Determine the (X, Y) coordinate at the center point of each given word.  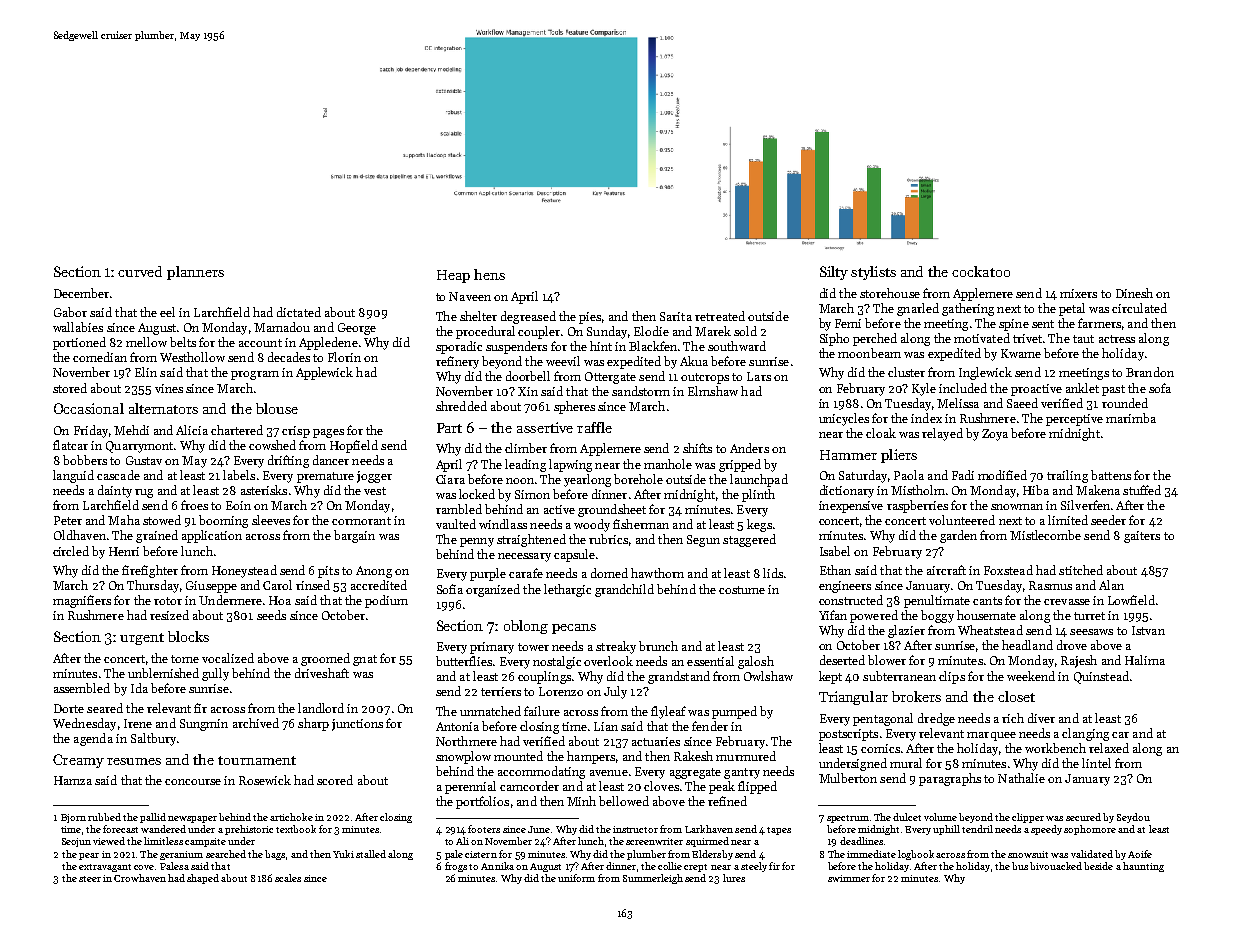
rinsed (313, 585)
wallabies (78, 327)
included (963, 388)
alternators (163, 408)
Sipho (834, 339)
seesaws (1091, 632)
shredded (461, 406)
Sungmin (204, 725)
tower (533, 647)
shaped (203, 879)
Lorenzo (561, 691)
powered (874, 616)
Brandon (1150, 372)
